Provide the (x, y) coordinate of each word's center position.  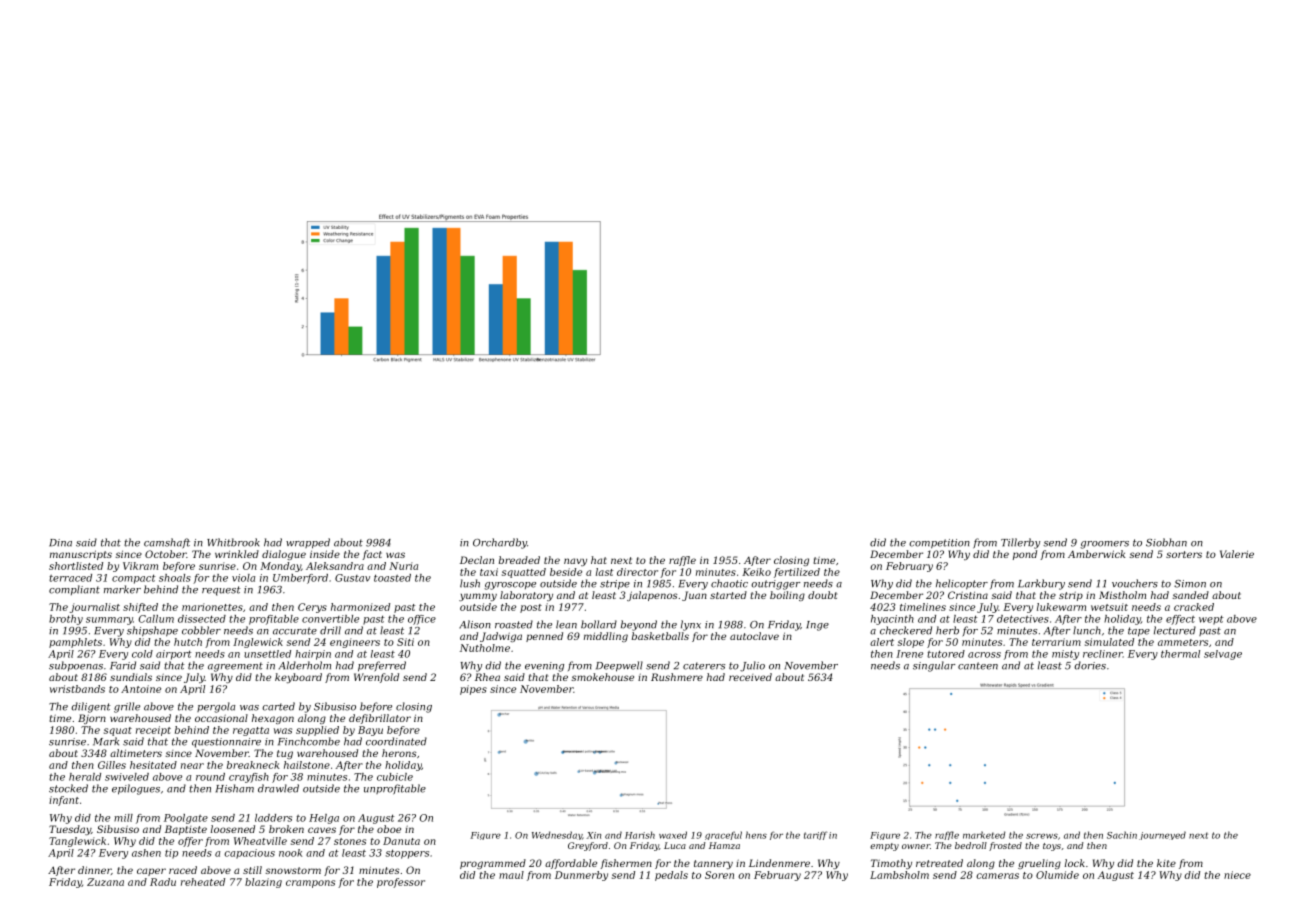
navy (575, 562)
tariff (815, 835)
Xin (593, 835)
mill (123, 818)
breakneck (253, 765)
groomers (1104, 545)
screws (1042, 836)
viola (243, 578)
